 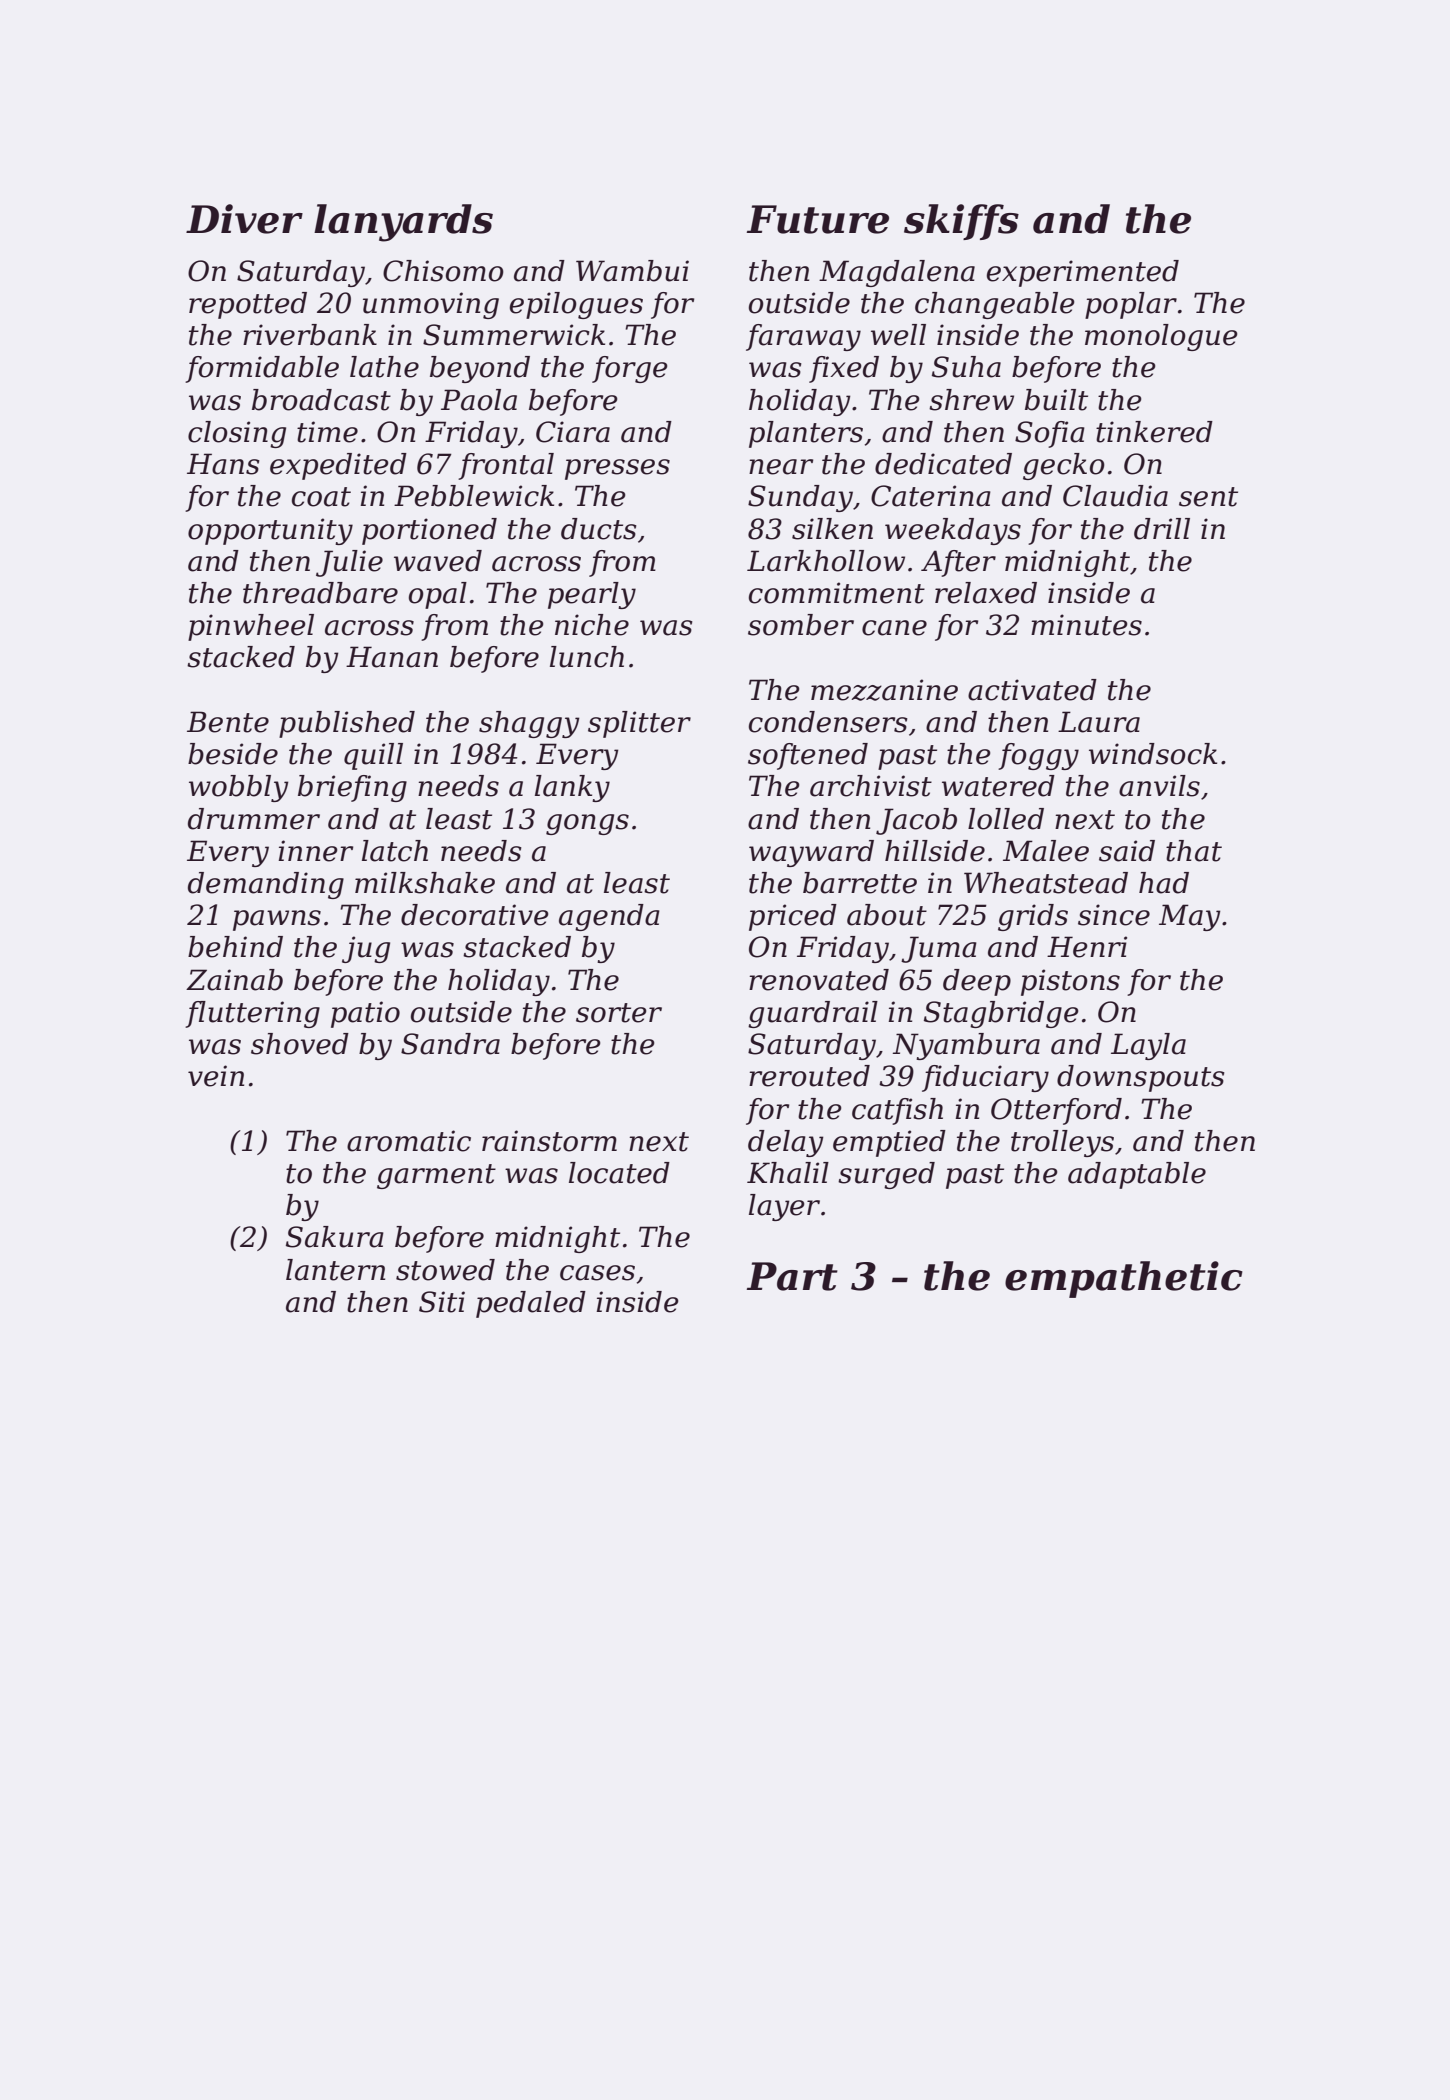 I want to click on softened, so click(x=808, y=756).
